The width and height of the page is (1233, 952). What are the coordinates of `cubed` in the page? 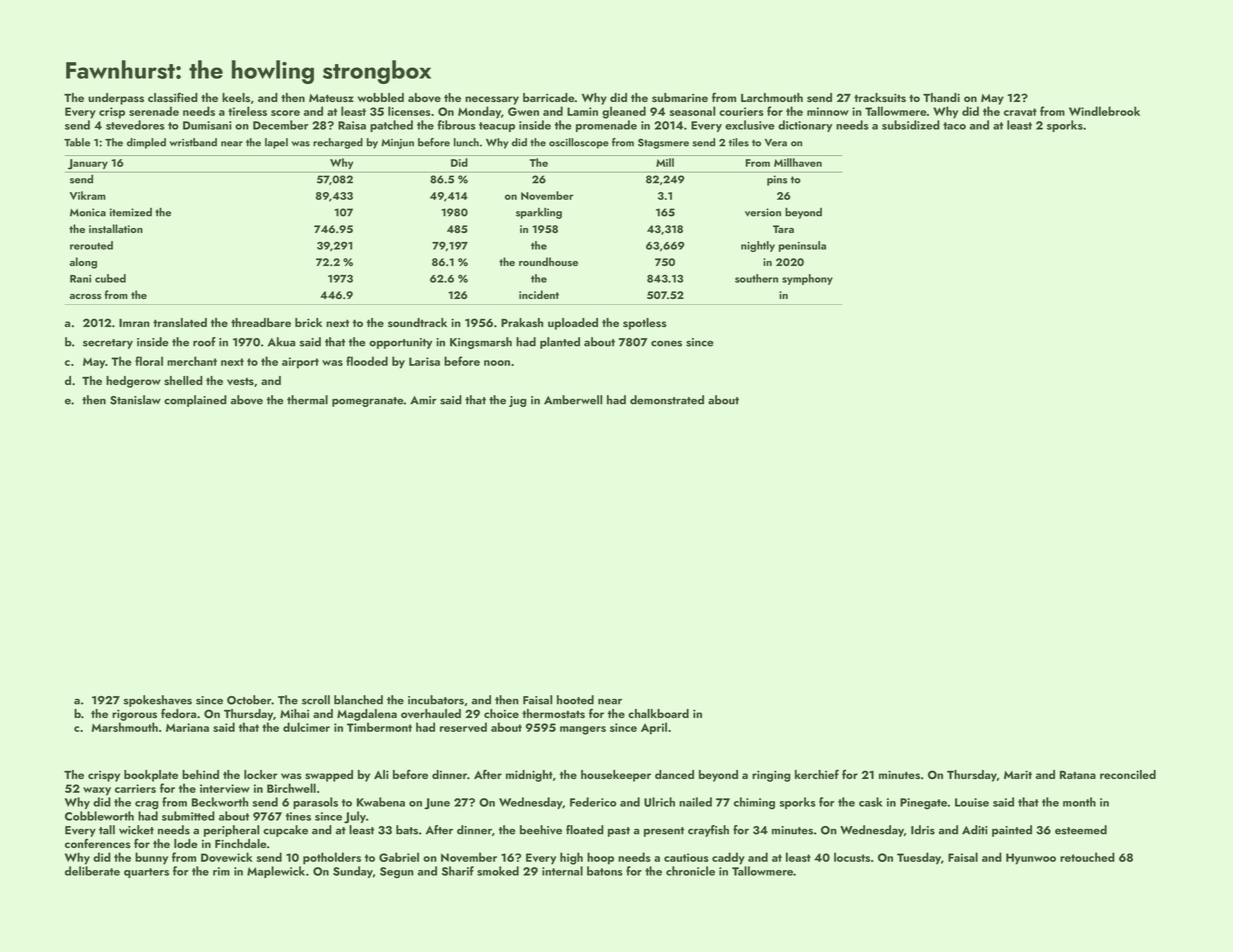 It's located at (110, 278).
